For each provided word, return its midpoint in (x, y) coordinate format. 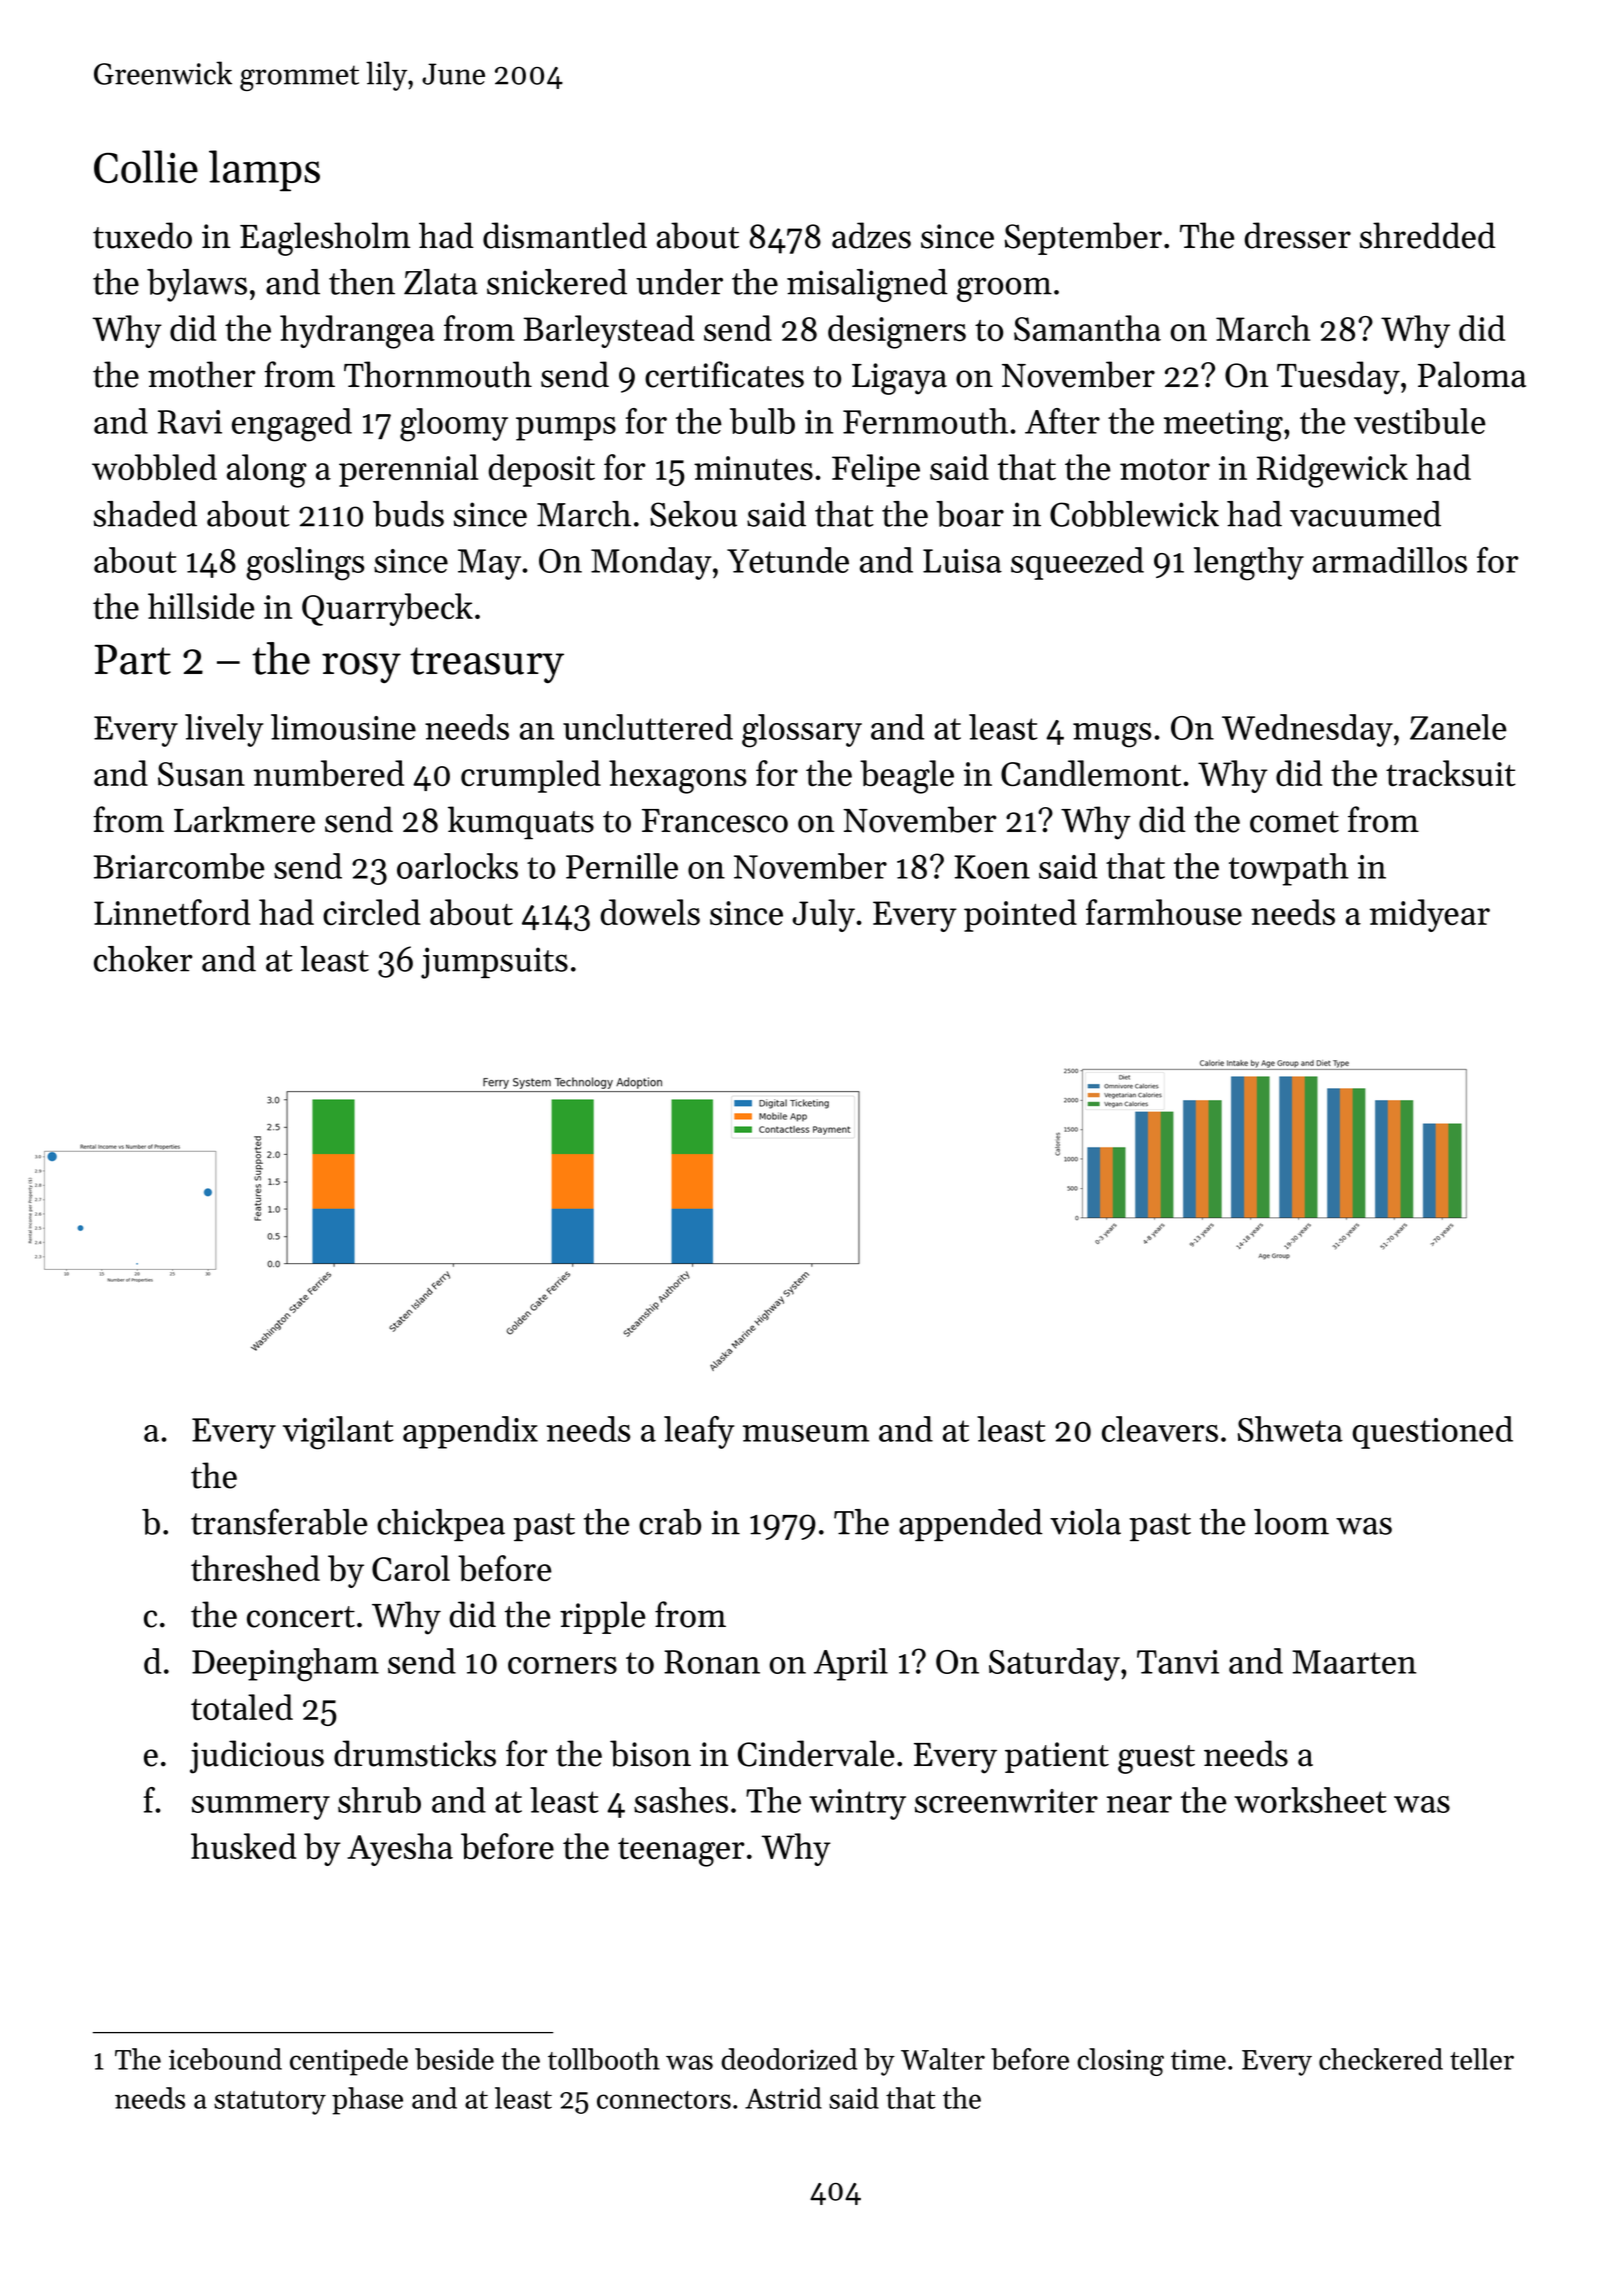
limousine (343, 727)
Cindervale (816, 1753)
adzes (871, 235)
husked (243, 1846)
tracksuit (1451, 773)
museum (806, 1433)
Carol (411, 1568)
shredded (1428, 235)
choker (143, 959)
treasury (487, 665)
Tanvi (1178, 1662)
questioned (1432, 1432)
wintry (857, 1804)
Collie (146, 166)
